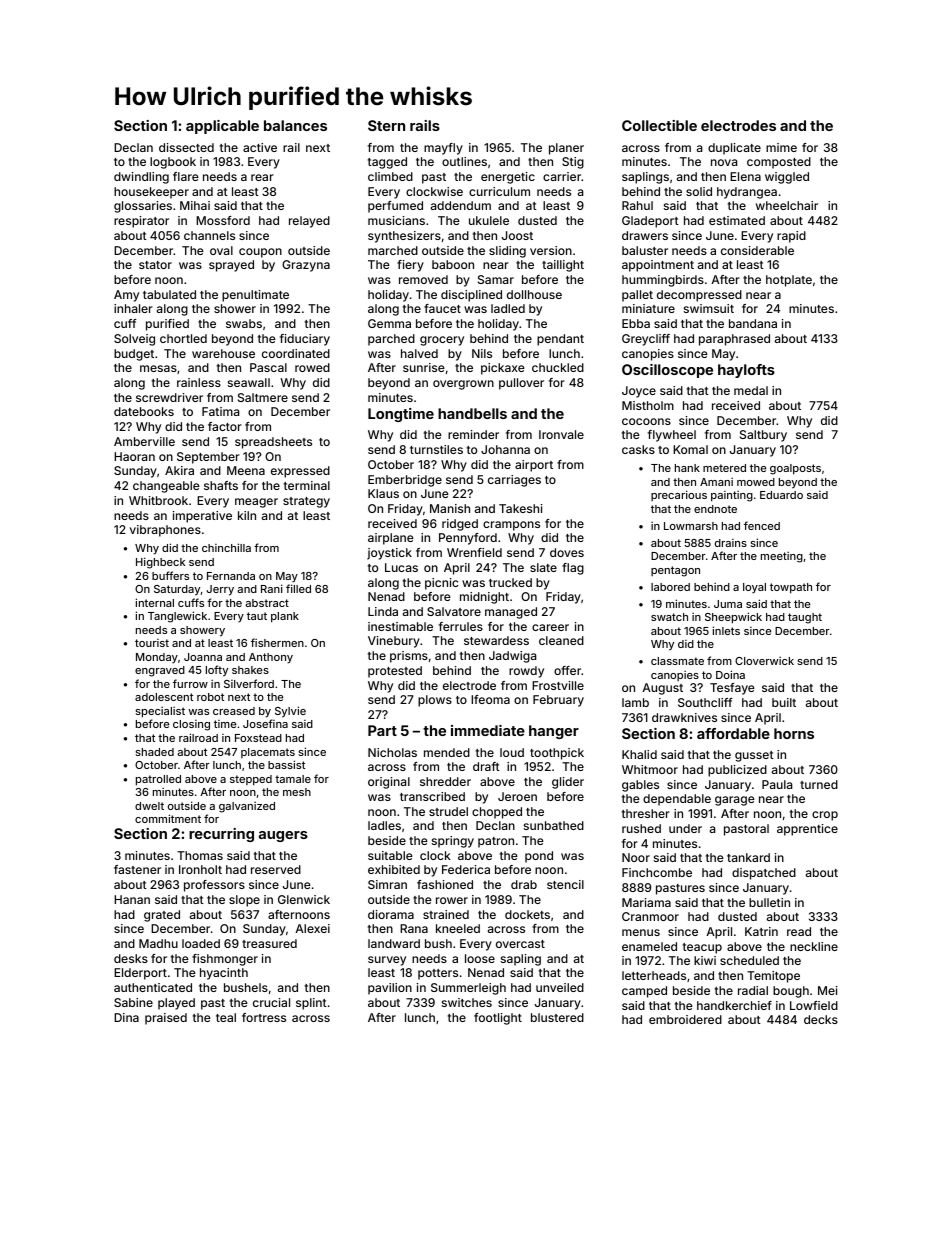 This screenshot has height=1233, width=952. Describe the element at coordinates (265, 723) in the screenshot. I see `Josefina` at that location.
